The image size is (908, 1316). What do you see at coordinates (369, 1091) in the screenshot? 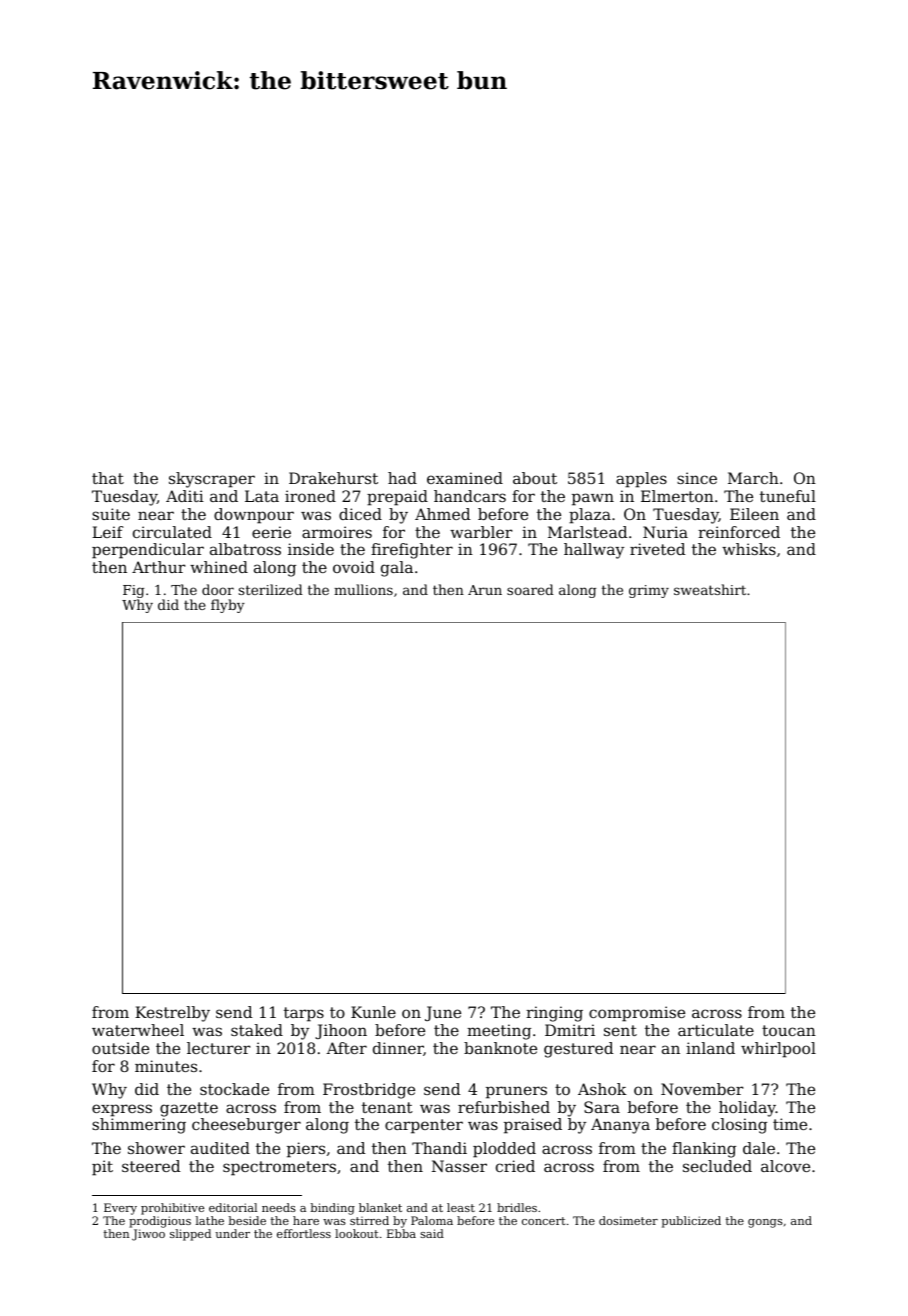
I see `Frostbridge` at bounding box center [369, 1091].
